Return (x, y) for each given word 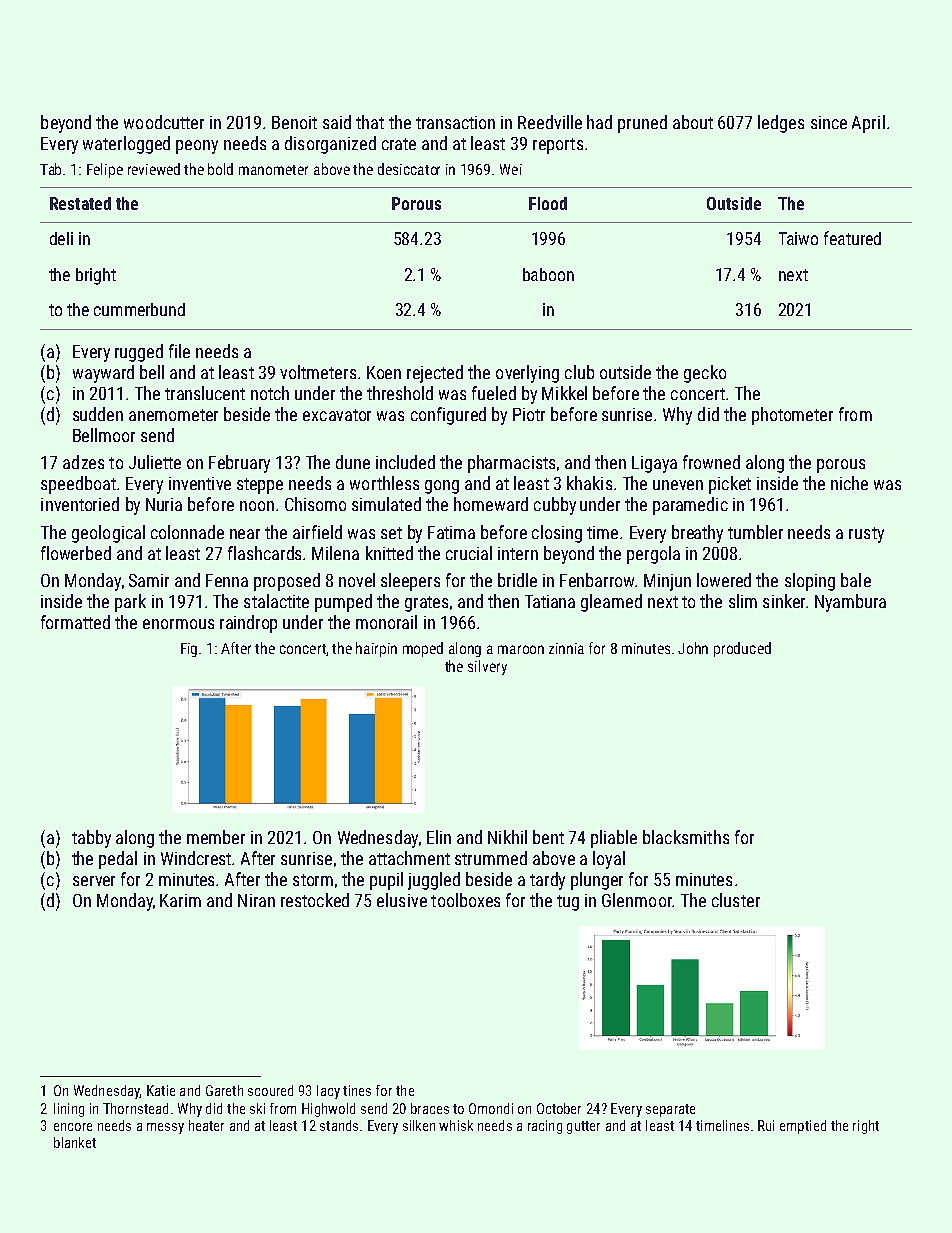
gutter (583, 1127)
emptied (803, 1127)
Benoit (294, 122)
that (370, 122)
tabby (91, 839)
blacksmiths (686, 837)
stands (339, 1125)
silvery (487, 667)
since (829, 122)
